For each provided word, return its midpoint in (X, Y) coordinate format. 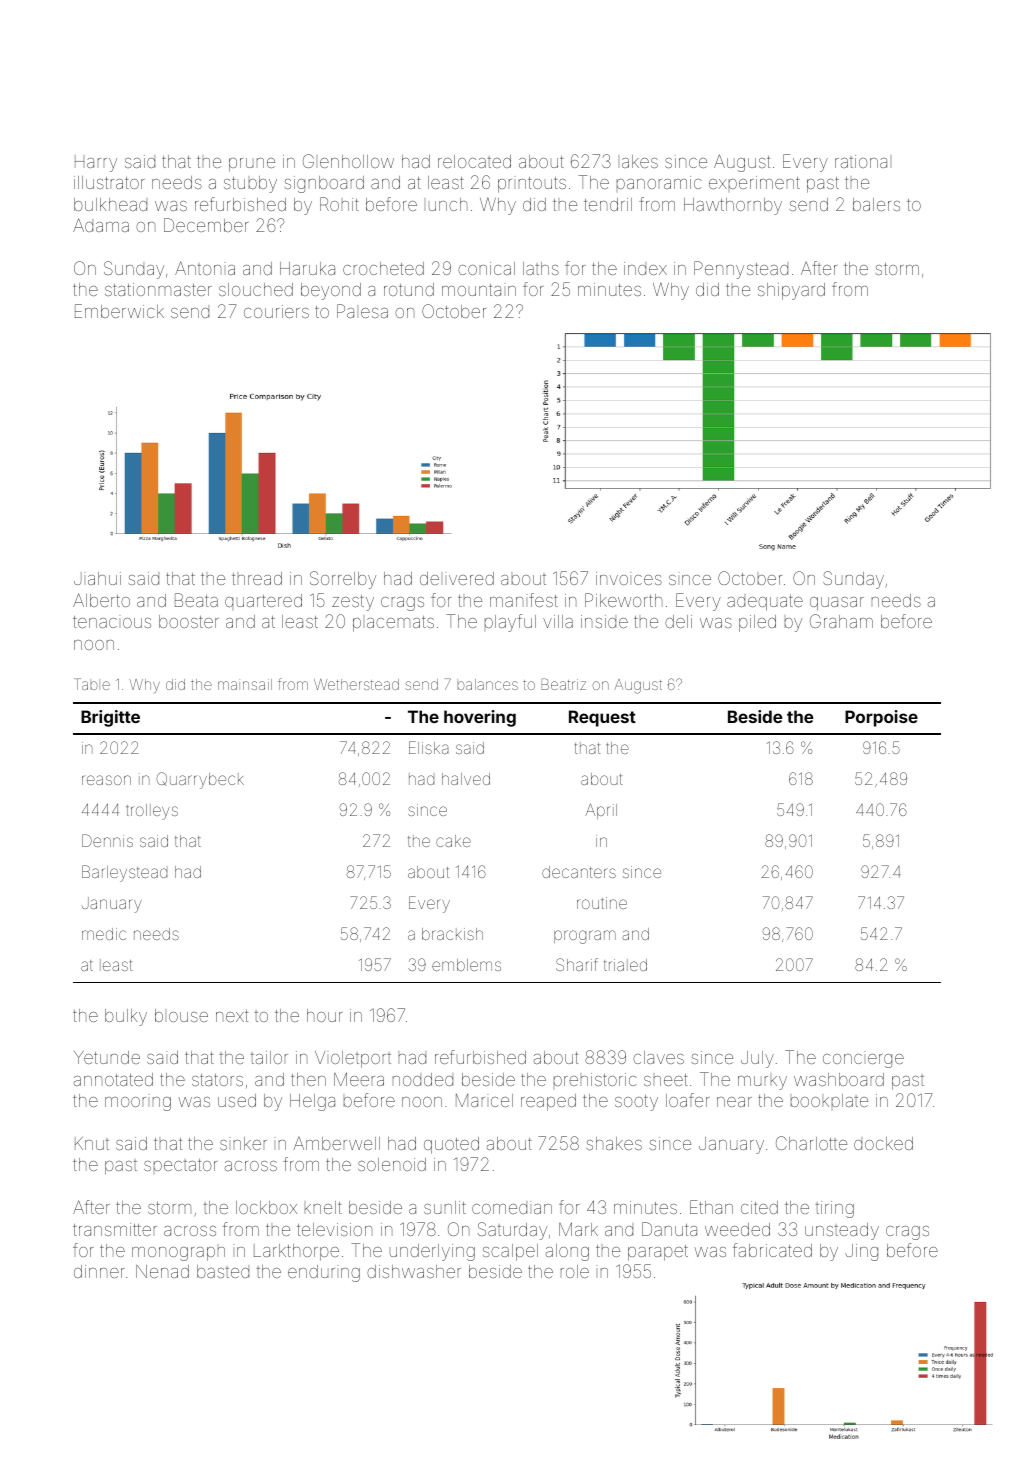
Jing (861, 1252)
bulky (126, 1017)
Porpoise (881, 718)
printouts (532, 185)
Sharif (577, 964)
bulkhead (110, 204)
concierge (863, 1061)
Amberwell (337, 1143)
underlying (432, 1252)
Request (602, 718)
